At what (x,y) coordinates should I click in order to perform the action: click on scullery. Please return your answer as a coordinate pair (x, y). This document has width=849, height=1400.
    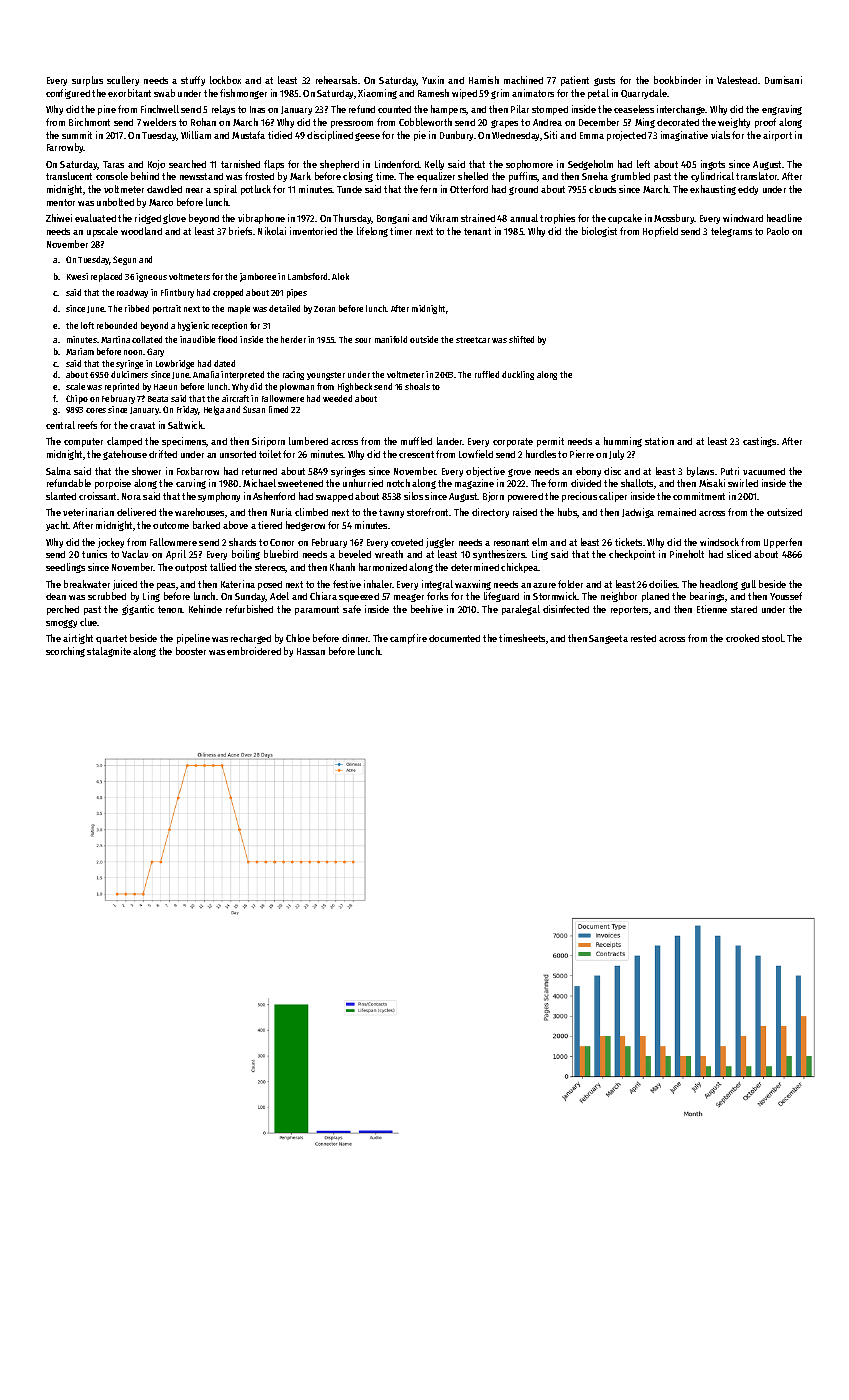
    Looking at the image, I should click on (123, 81).
